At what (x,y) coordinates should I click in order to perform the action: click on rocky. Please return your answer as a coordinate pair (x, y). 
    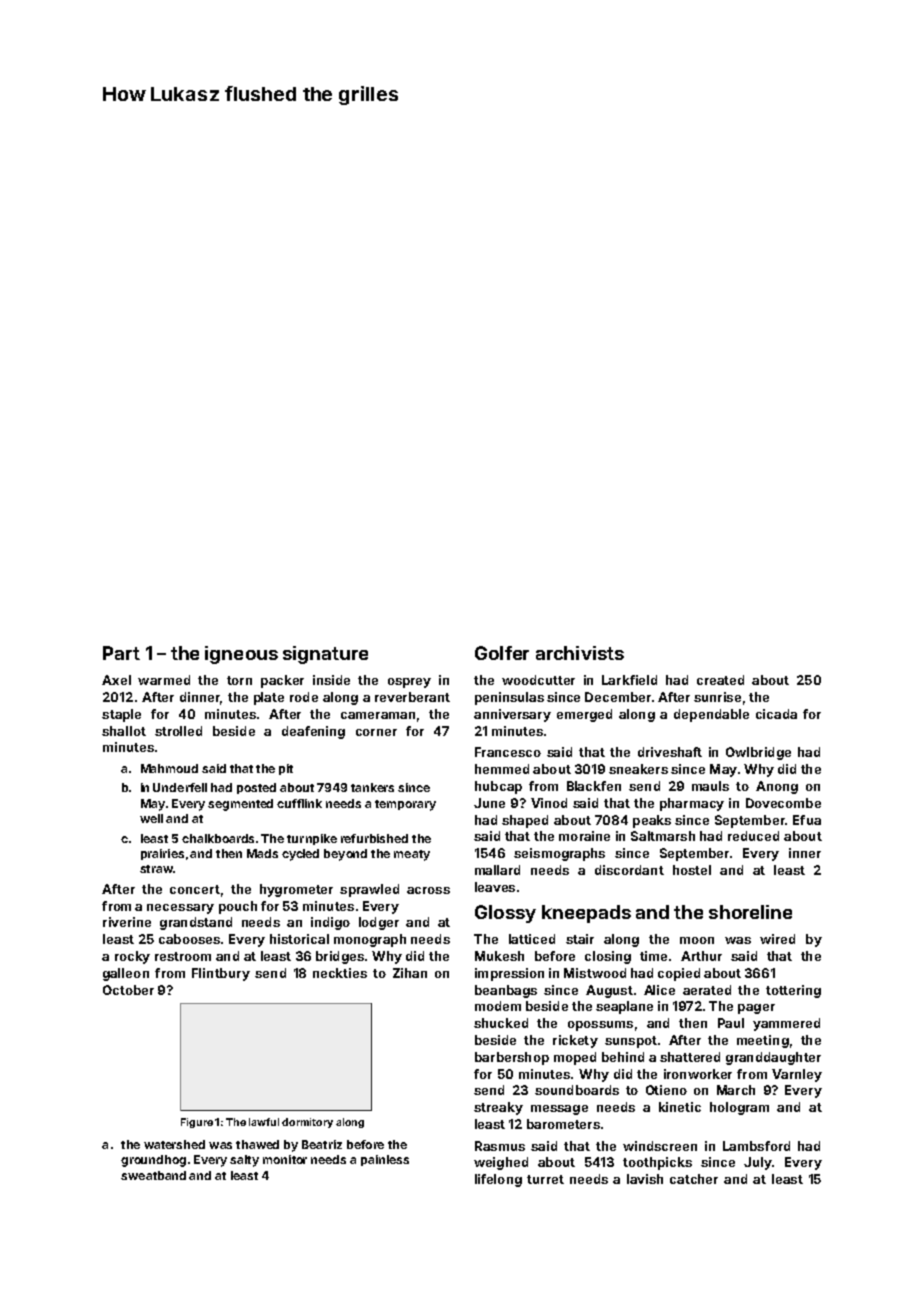
    Looking at the image, I should click on (132, 957).
